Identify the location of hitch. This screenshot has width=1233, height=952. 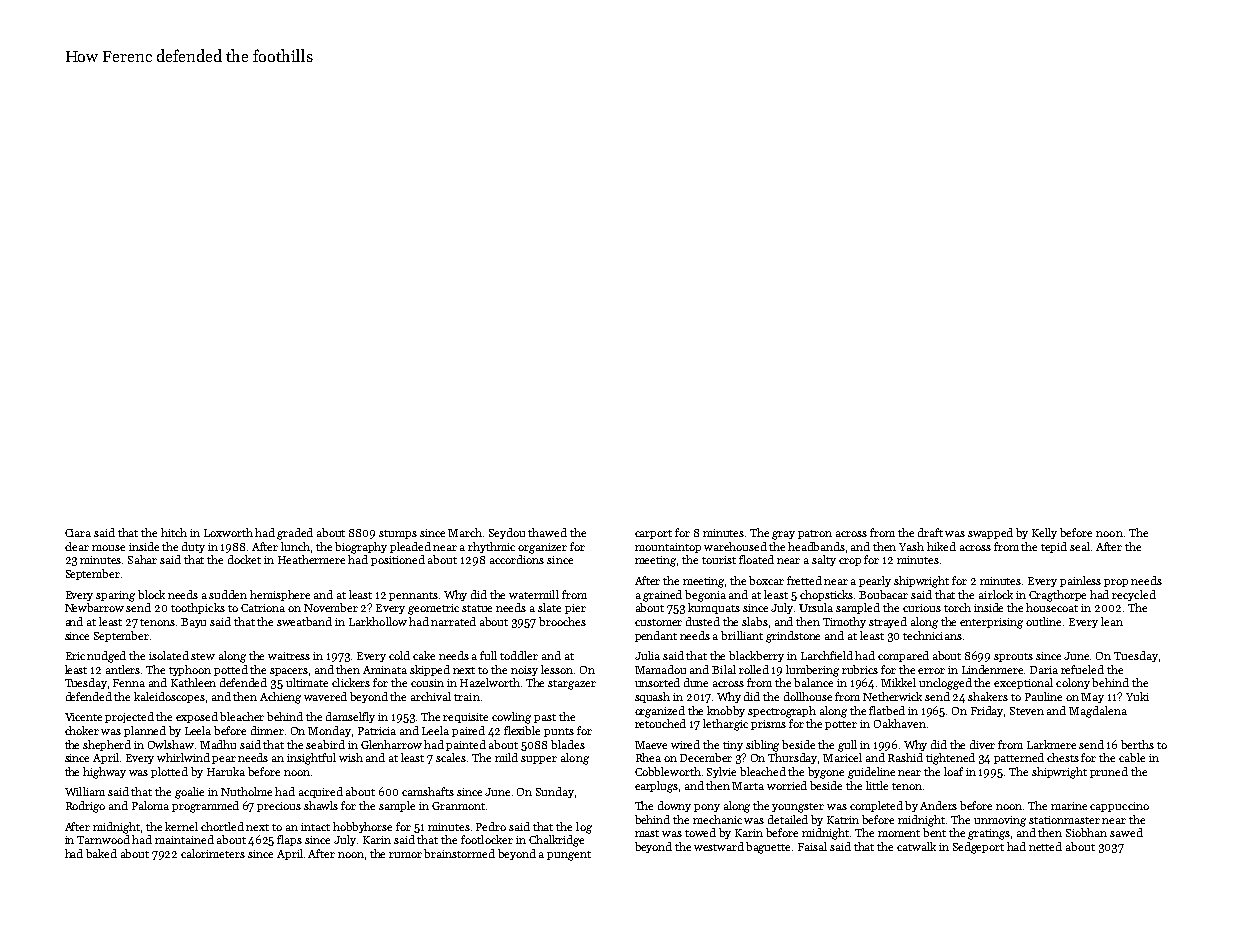
(174, 532).
